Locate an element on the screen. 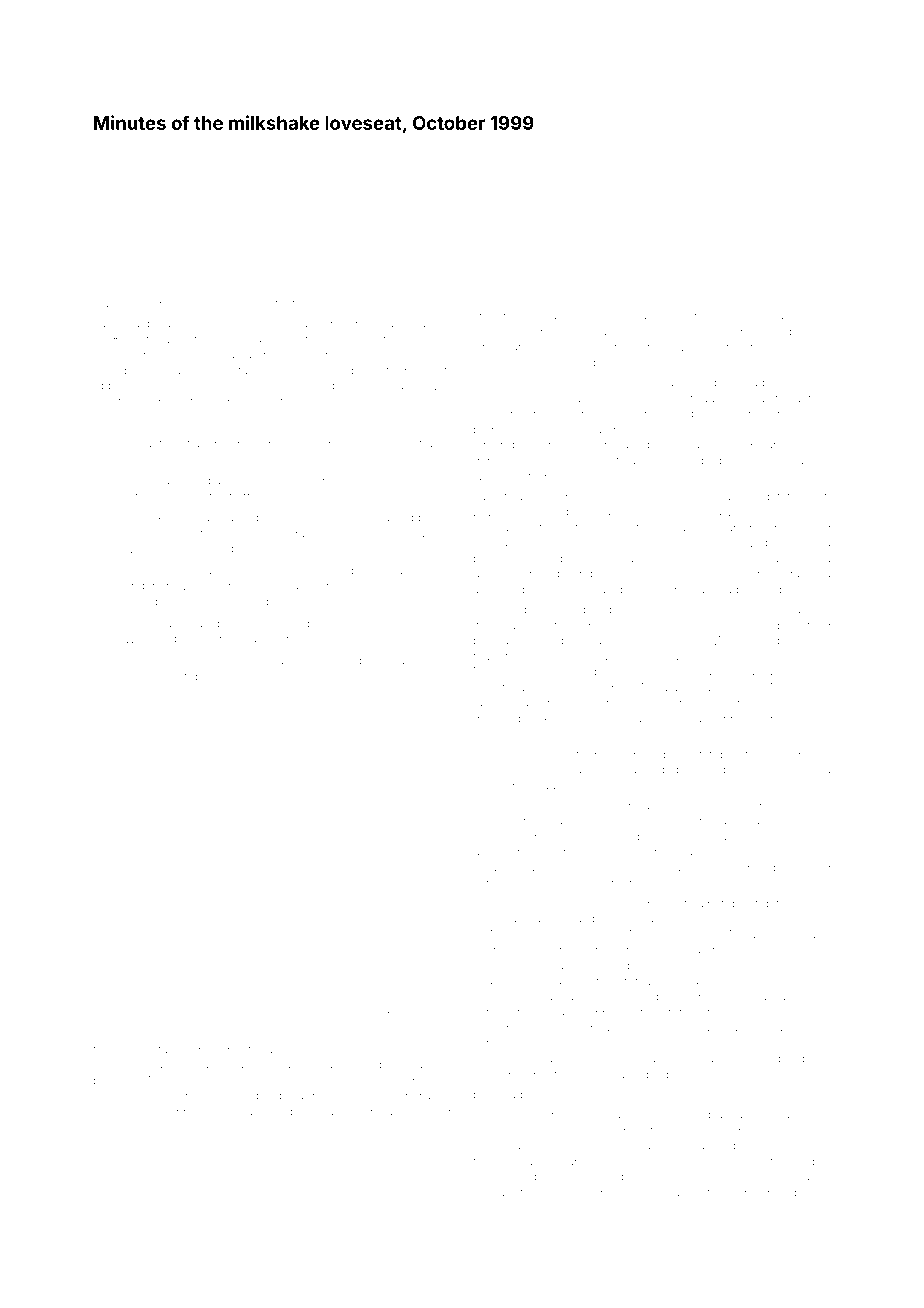  Tarnwood is located at coordinates (520, 1192).
